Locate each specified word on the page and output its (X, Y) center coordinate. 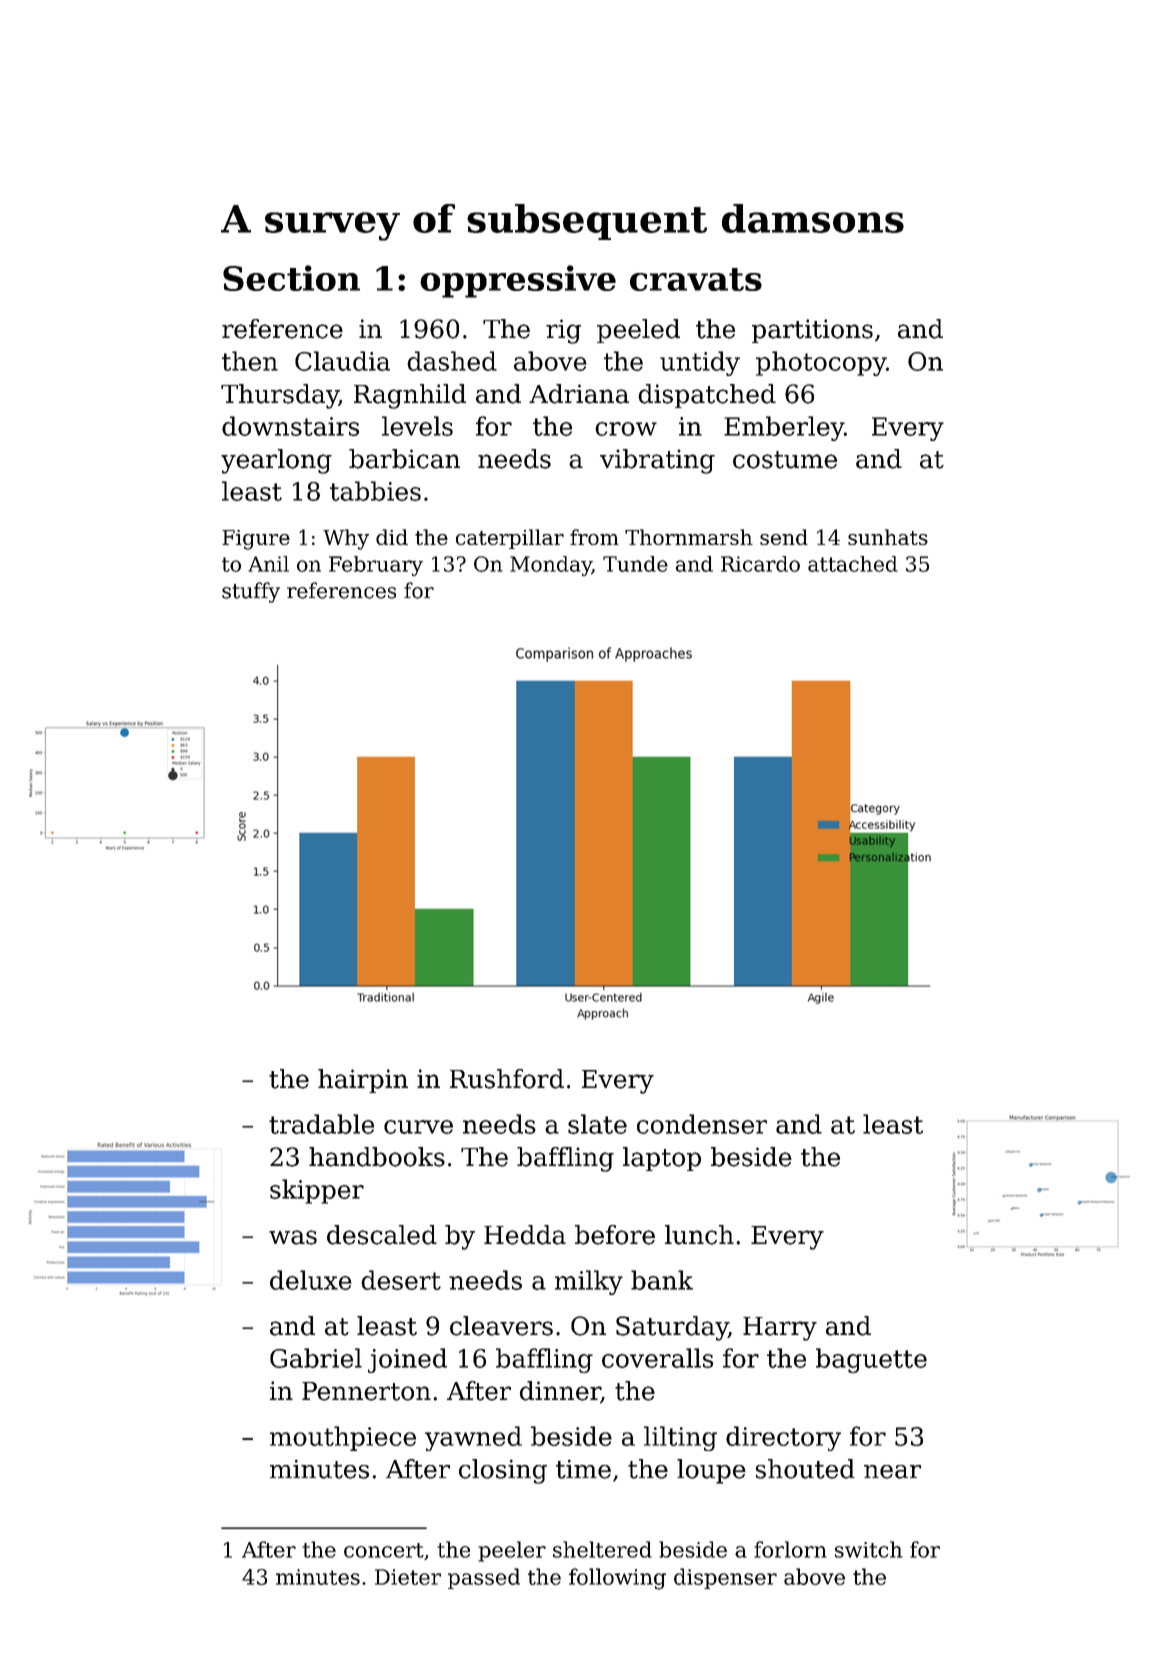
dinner (560, 1392)
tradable (321, 1124)
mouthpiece (343, 1438)
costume (785, 460)
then (250, 361)
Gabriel (316, 1358)
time (583, 1469)
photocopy (821, 363)
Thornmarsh (689, 537)
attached (853, 564)
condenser (702, 1124)
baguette (871, 1360)
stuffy (251, 592)
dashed (452, 361)
